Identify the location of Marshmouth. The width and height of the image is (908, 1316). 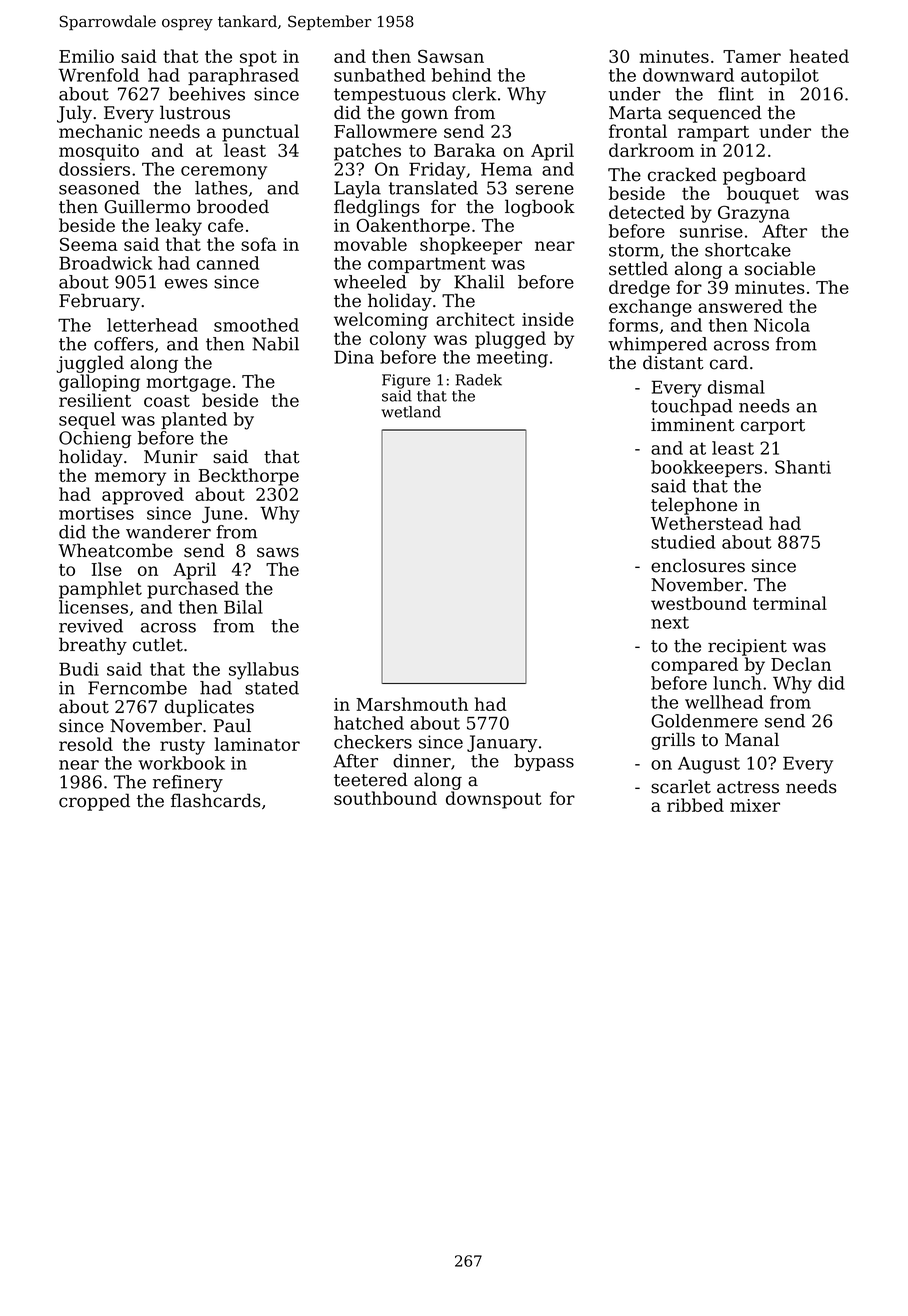
(412, 704).
